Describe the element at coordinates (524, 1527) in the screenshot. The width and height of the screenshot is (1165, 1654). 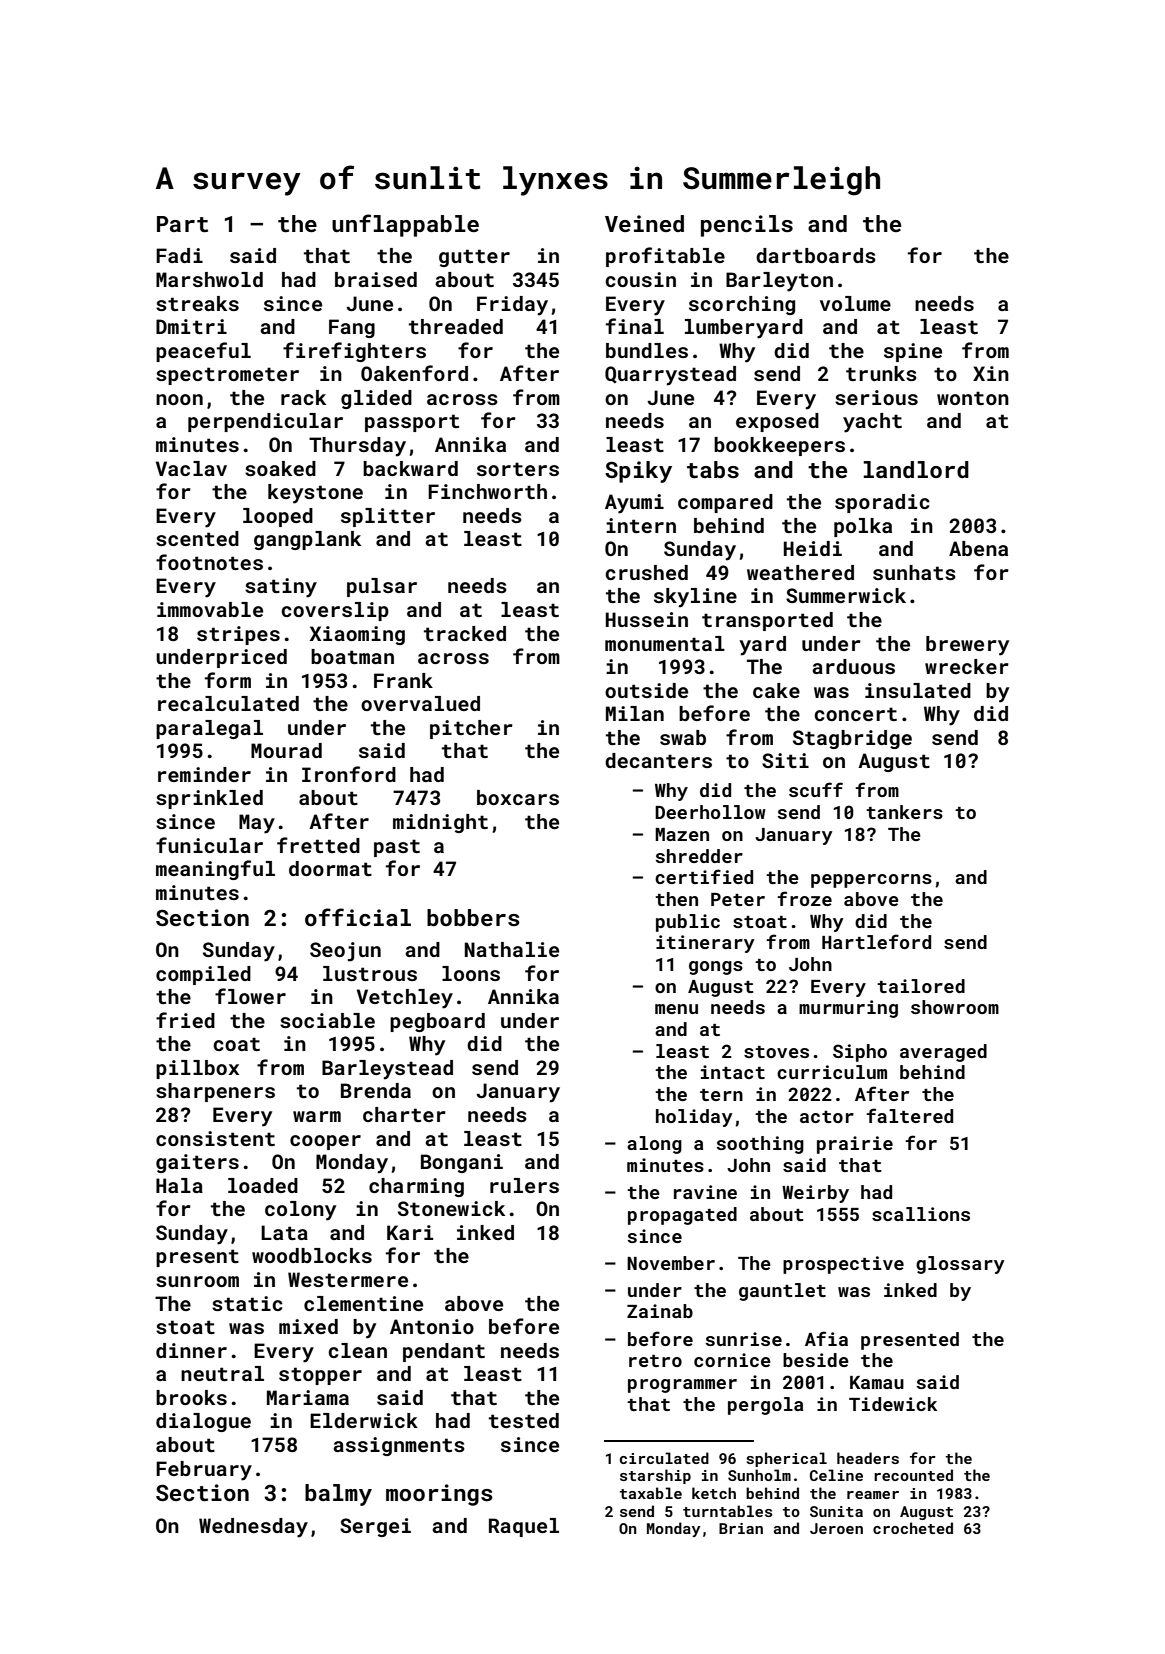
I see `Raquel` at that location.
